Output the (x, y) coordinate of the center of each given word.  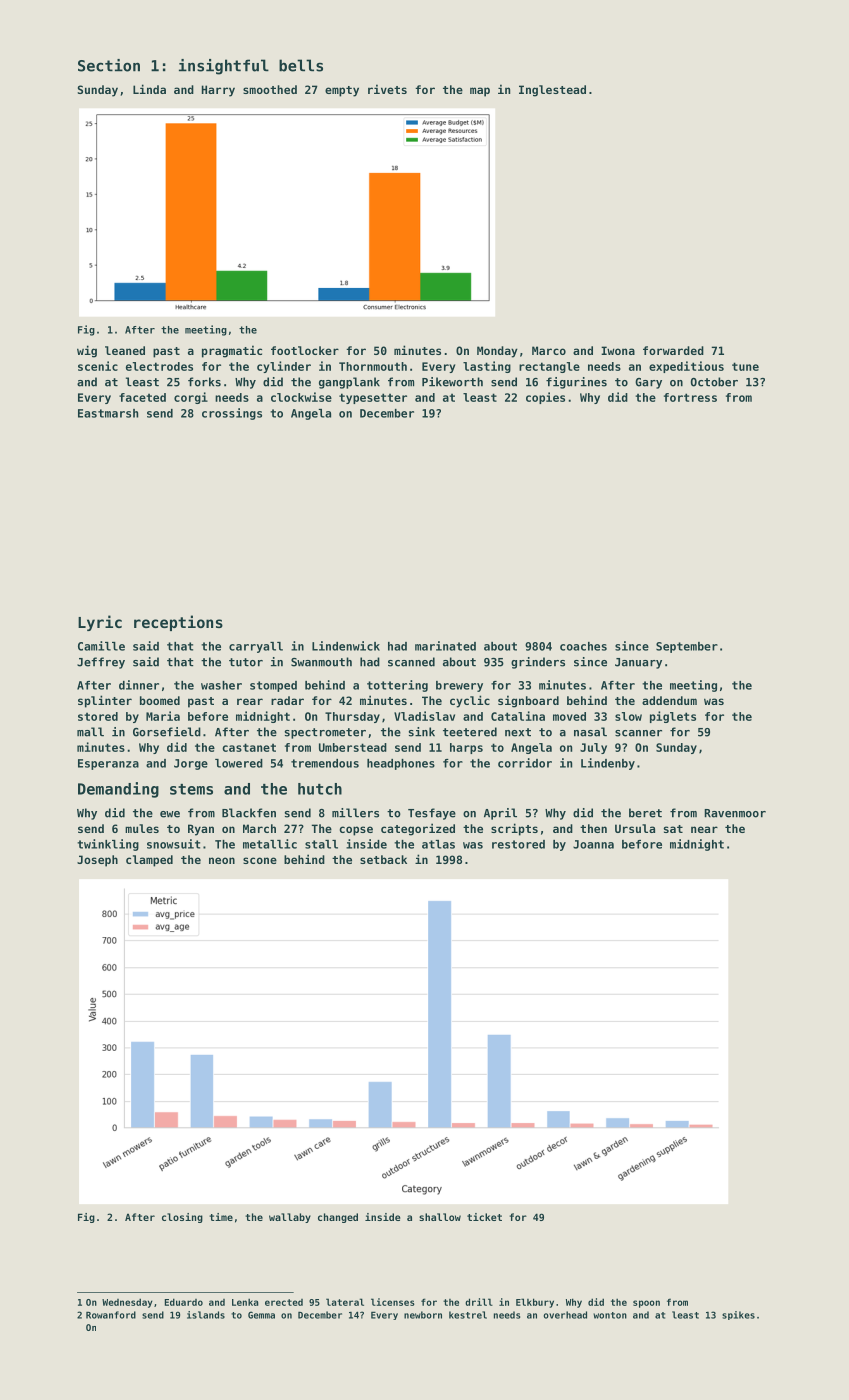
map (480, 92)
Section (109, 65)
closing (182, 1218)
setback (383, 859)
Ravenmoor (735, 813)
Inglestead (552, 91)
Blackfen (249, 813)
